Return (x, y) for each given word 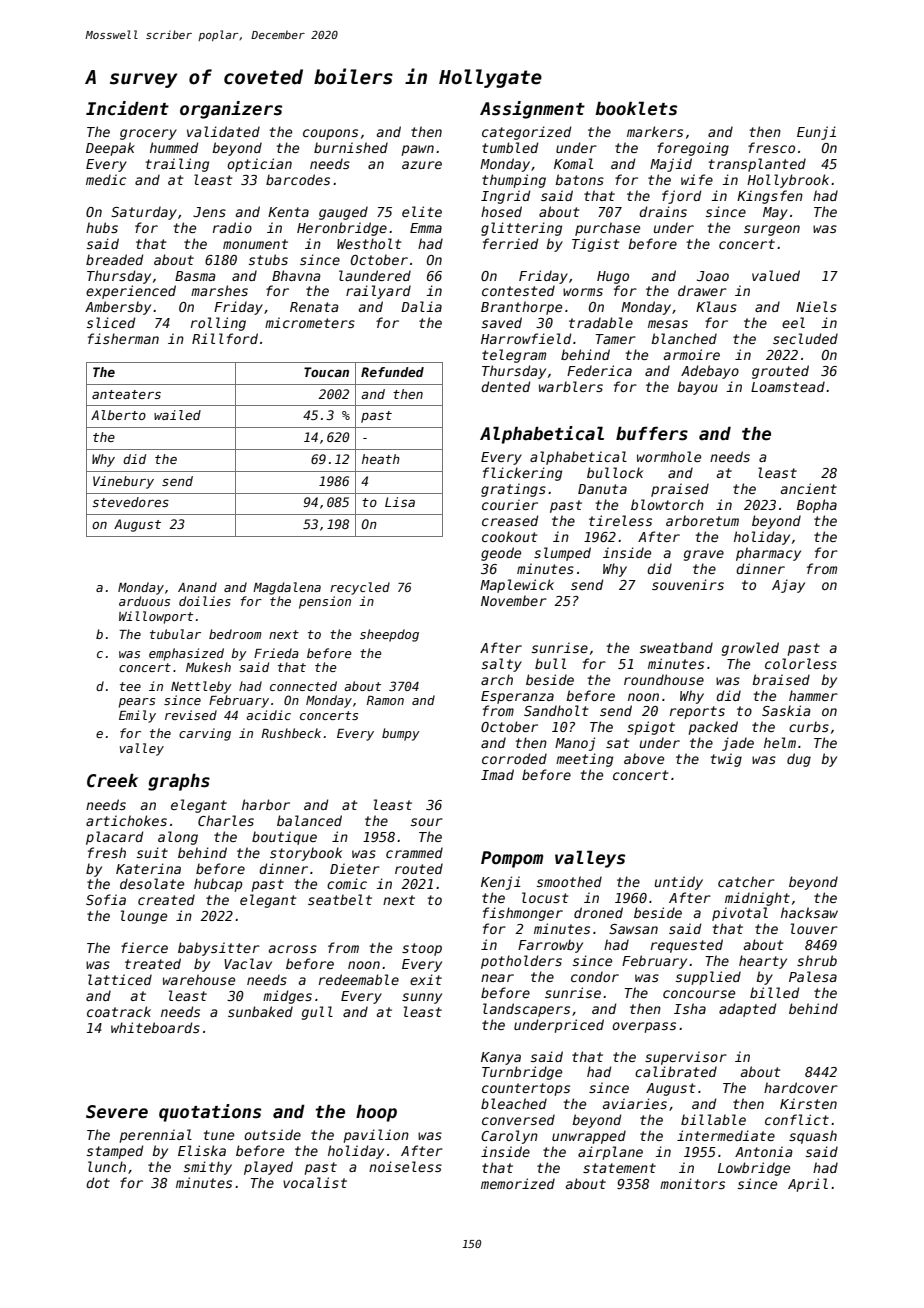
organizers (231, 110)
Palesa (813, 976)
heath (381, 459)
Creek (112, 781)
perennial (155, 1136)
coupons (330, 134)
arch (497, 679)
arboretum (702, 520)
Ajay (788, 586)
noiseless (405, 1166)
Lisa (400, 502)
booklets (636, 108)
